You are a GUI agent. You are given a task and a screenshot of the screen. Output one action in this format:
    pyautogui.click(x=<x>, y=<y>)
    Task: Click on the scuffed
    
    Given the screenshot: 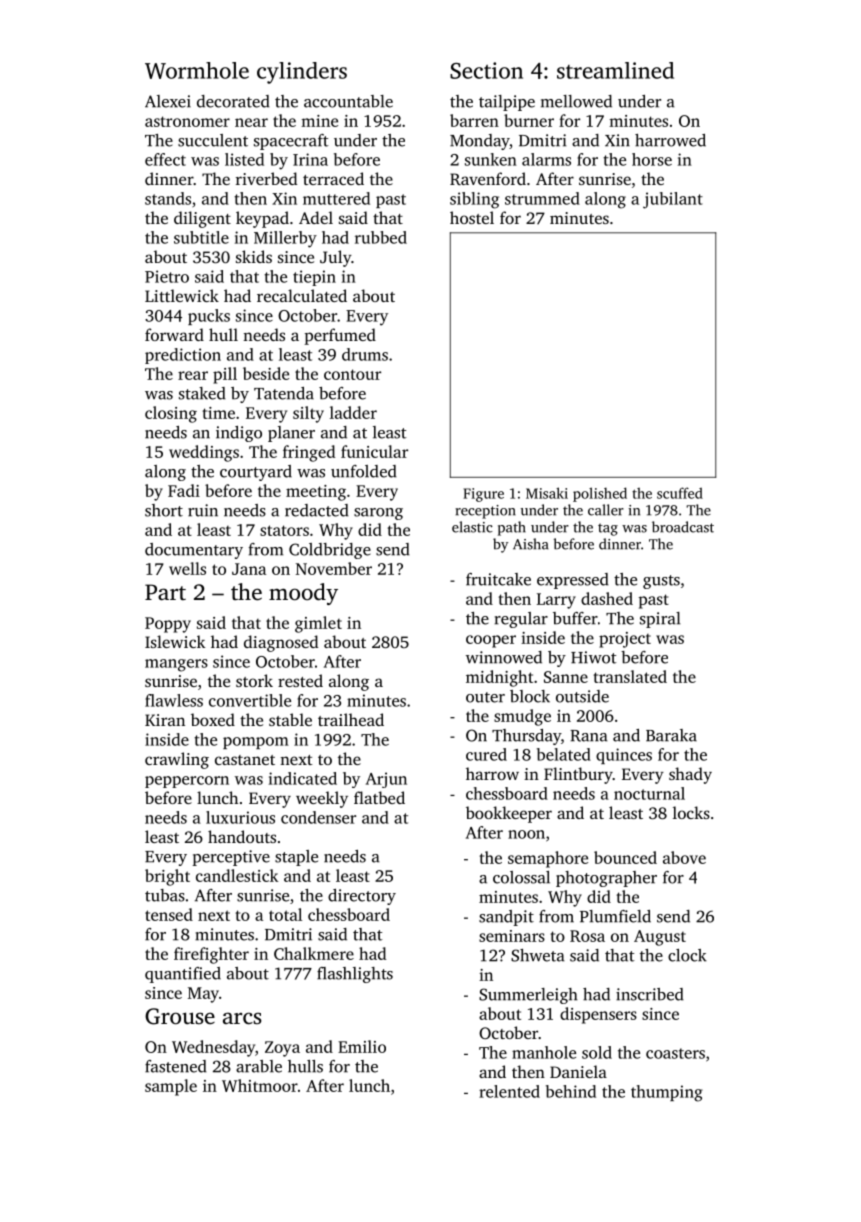 What is the action you would take?
    pyautogui.click(x=680, y=493)
